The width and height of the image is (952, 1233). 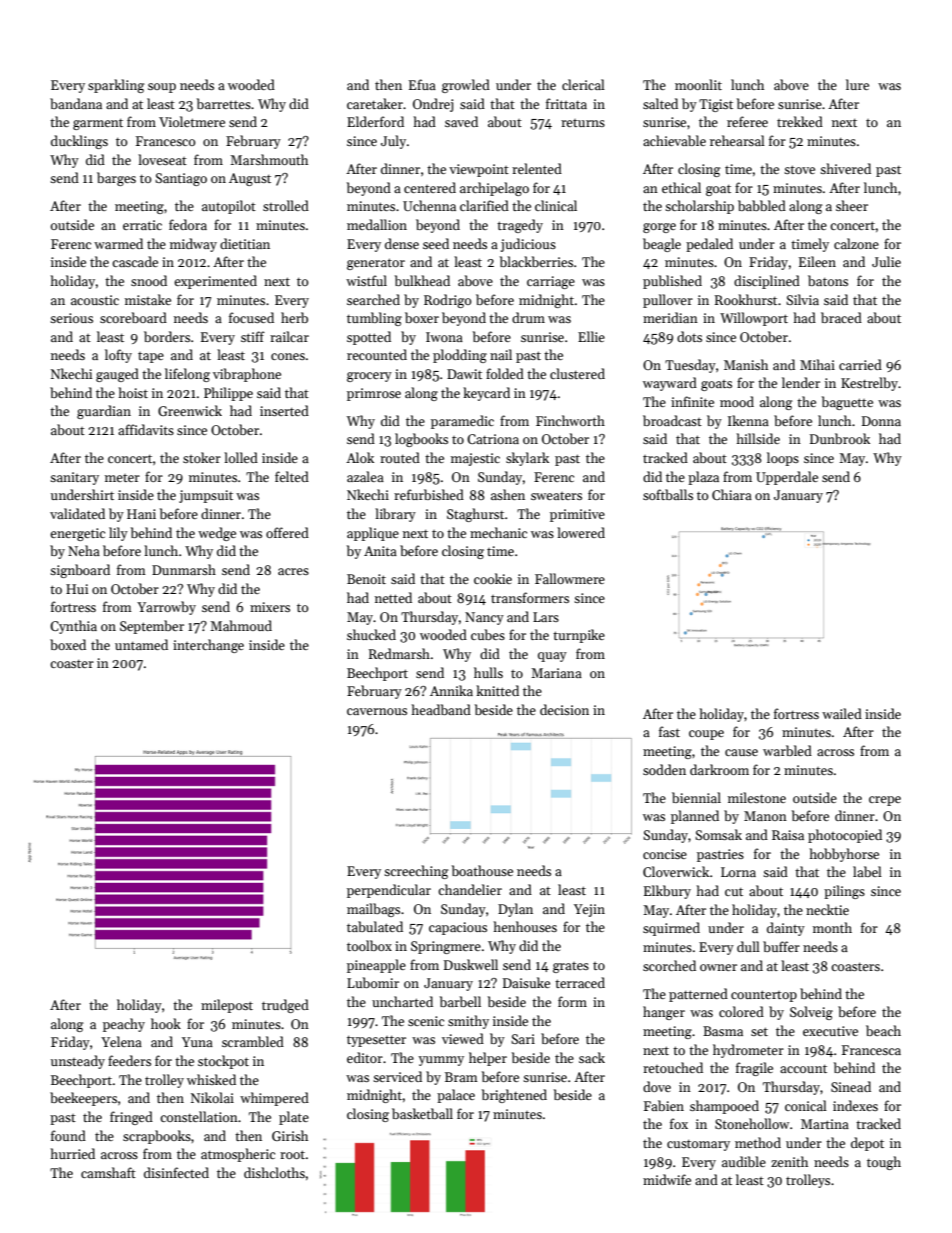 What do you see at coordinates (274, 1172) in the image?
I see `dishcloths` at bounding box center [274, 1172].
